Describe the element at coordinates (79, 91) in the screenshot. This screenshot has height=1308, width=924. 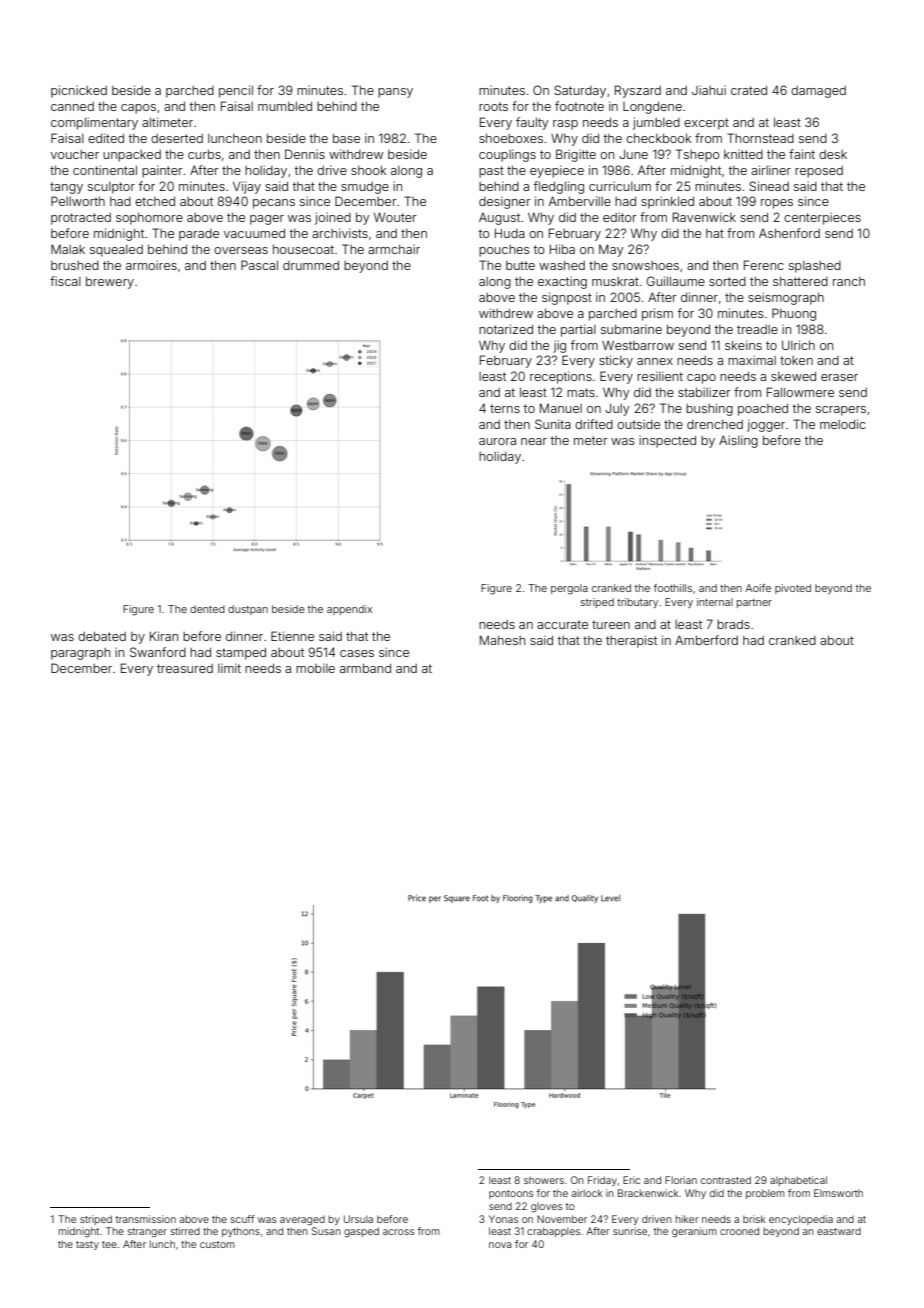
I see `picnicked` at that location.
